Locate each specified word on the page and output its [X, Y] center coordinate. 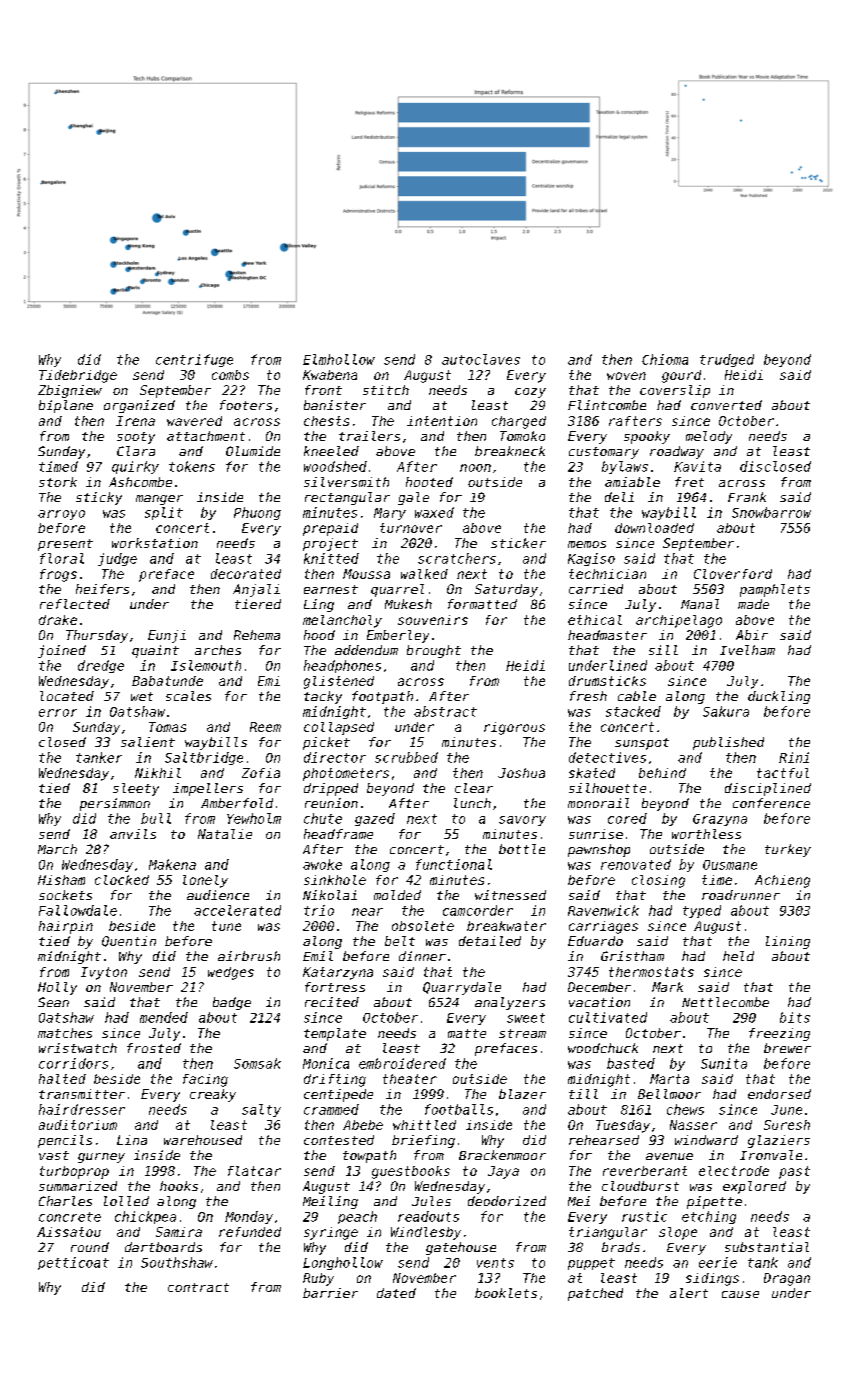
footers [246, 405]
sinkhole [335, 880]
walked [424, 574]
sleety [136, 789]
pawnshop [599, 850]
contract [198, 1287]
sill [663, 650]
